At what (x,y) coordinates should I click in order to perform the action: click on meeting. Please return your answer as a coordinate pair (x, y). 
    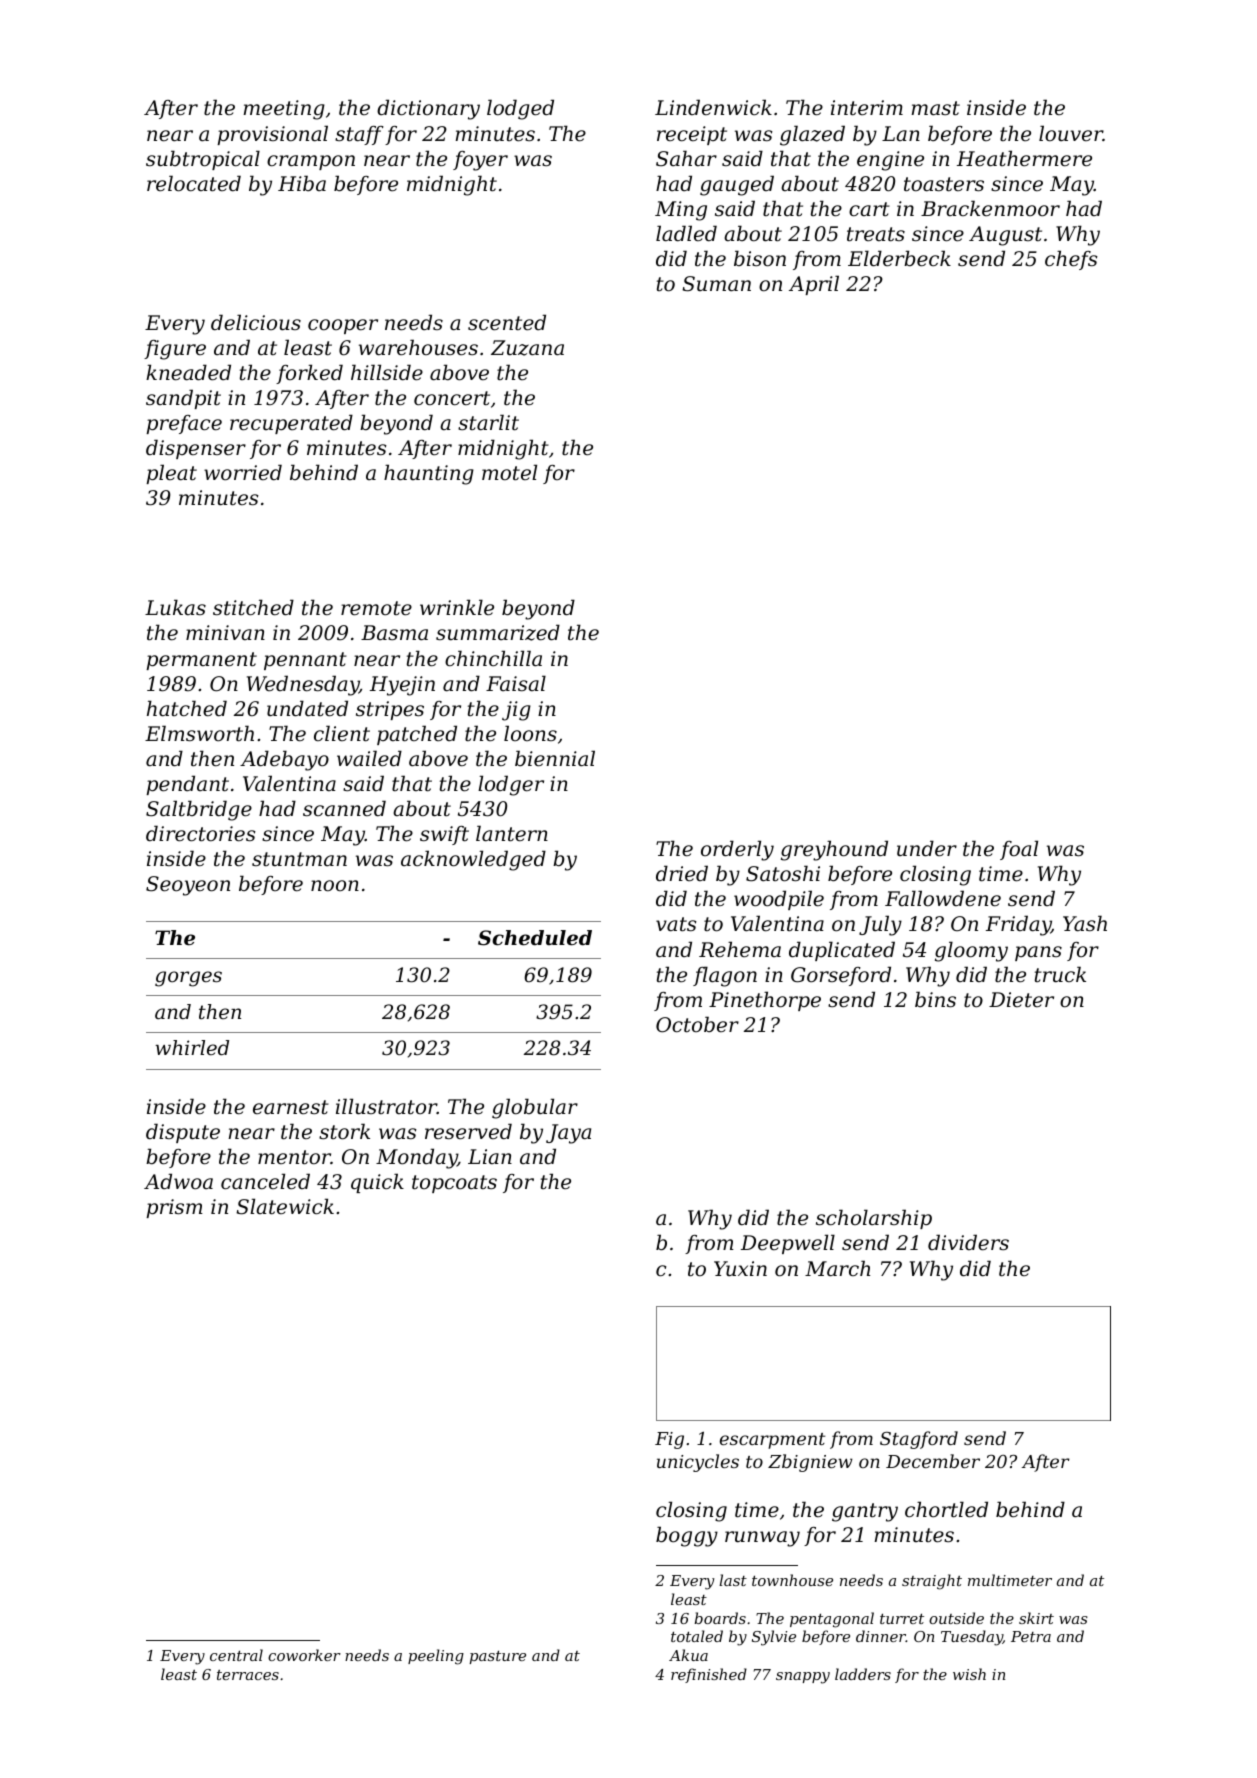
    Looking at the image, I should click on (284, 110).
